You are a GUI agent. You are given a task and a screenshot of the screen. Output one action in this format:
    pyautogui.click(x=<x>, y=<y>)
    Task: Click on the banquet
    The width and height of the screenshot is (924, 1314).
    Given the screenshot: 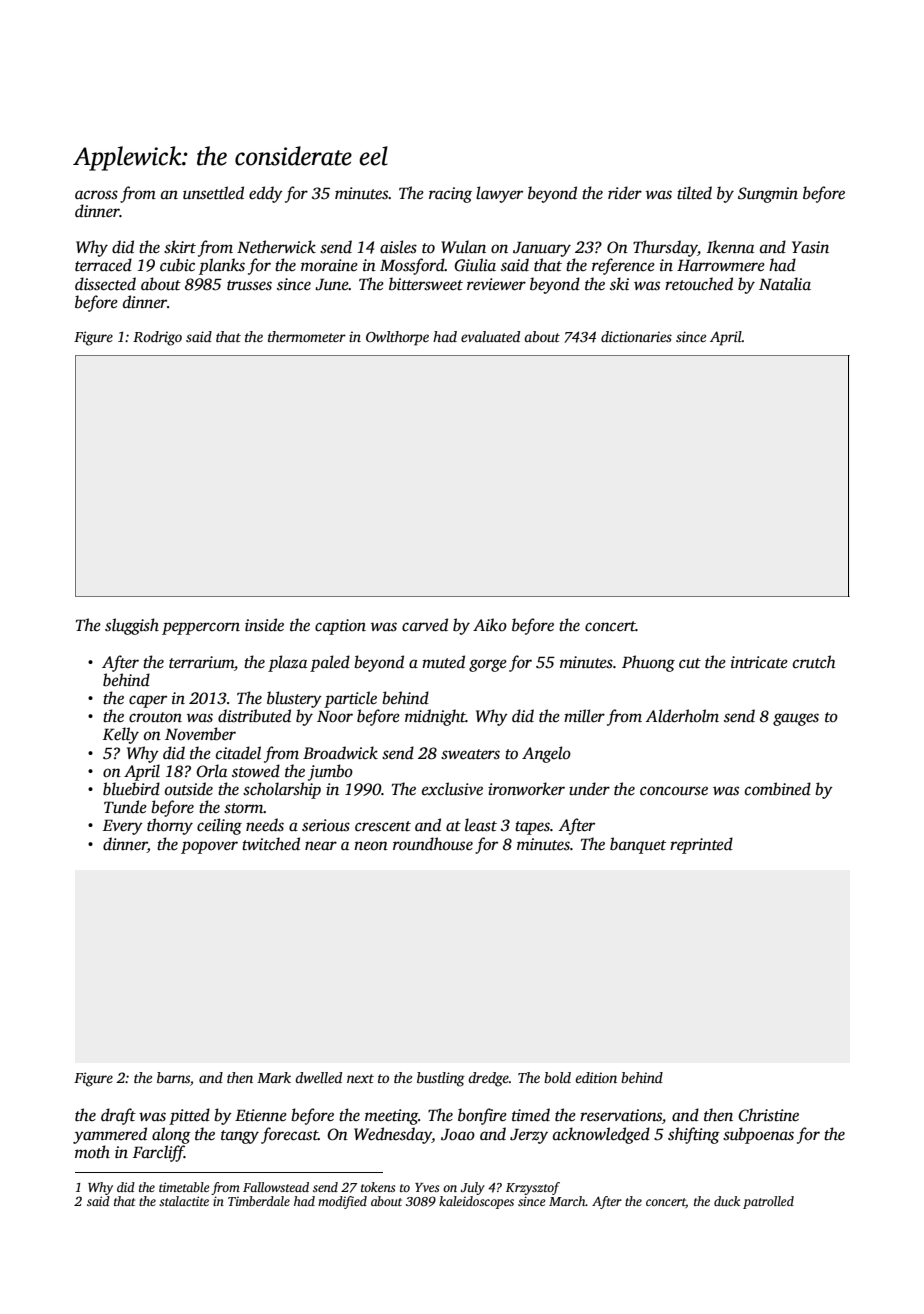 What is the action you would take?
    pyautogui.click(x=638, y=845)
